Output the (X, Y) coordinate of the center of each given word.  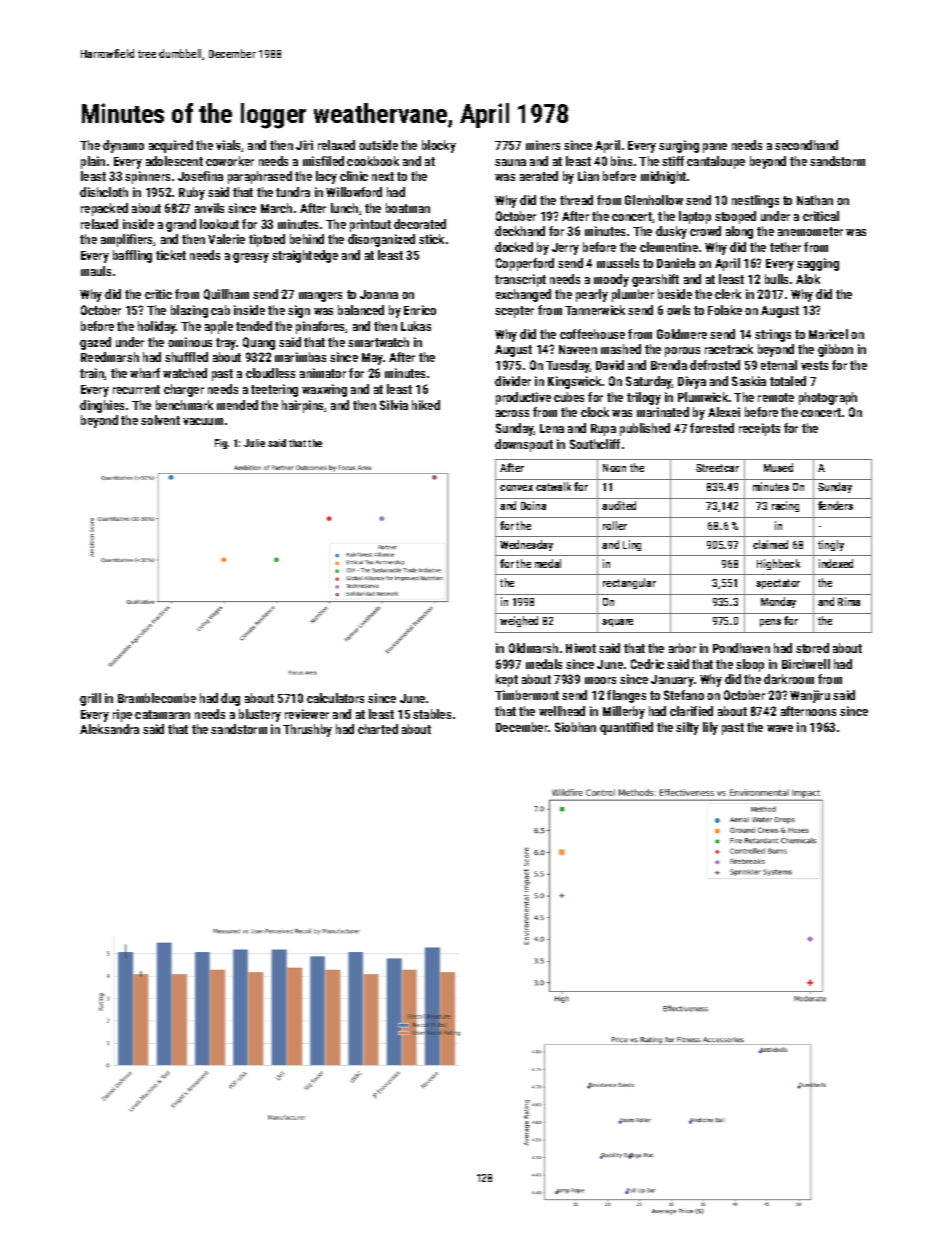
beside (675, 294)
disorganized (381, 240)
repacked (104, 209)
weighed (519, 621)
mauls (96, 271)
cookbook (373, 161)
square (617, 623)
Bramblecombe (157, 698)
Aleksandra (109, 729)
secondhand (806, 145)
